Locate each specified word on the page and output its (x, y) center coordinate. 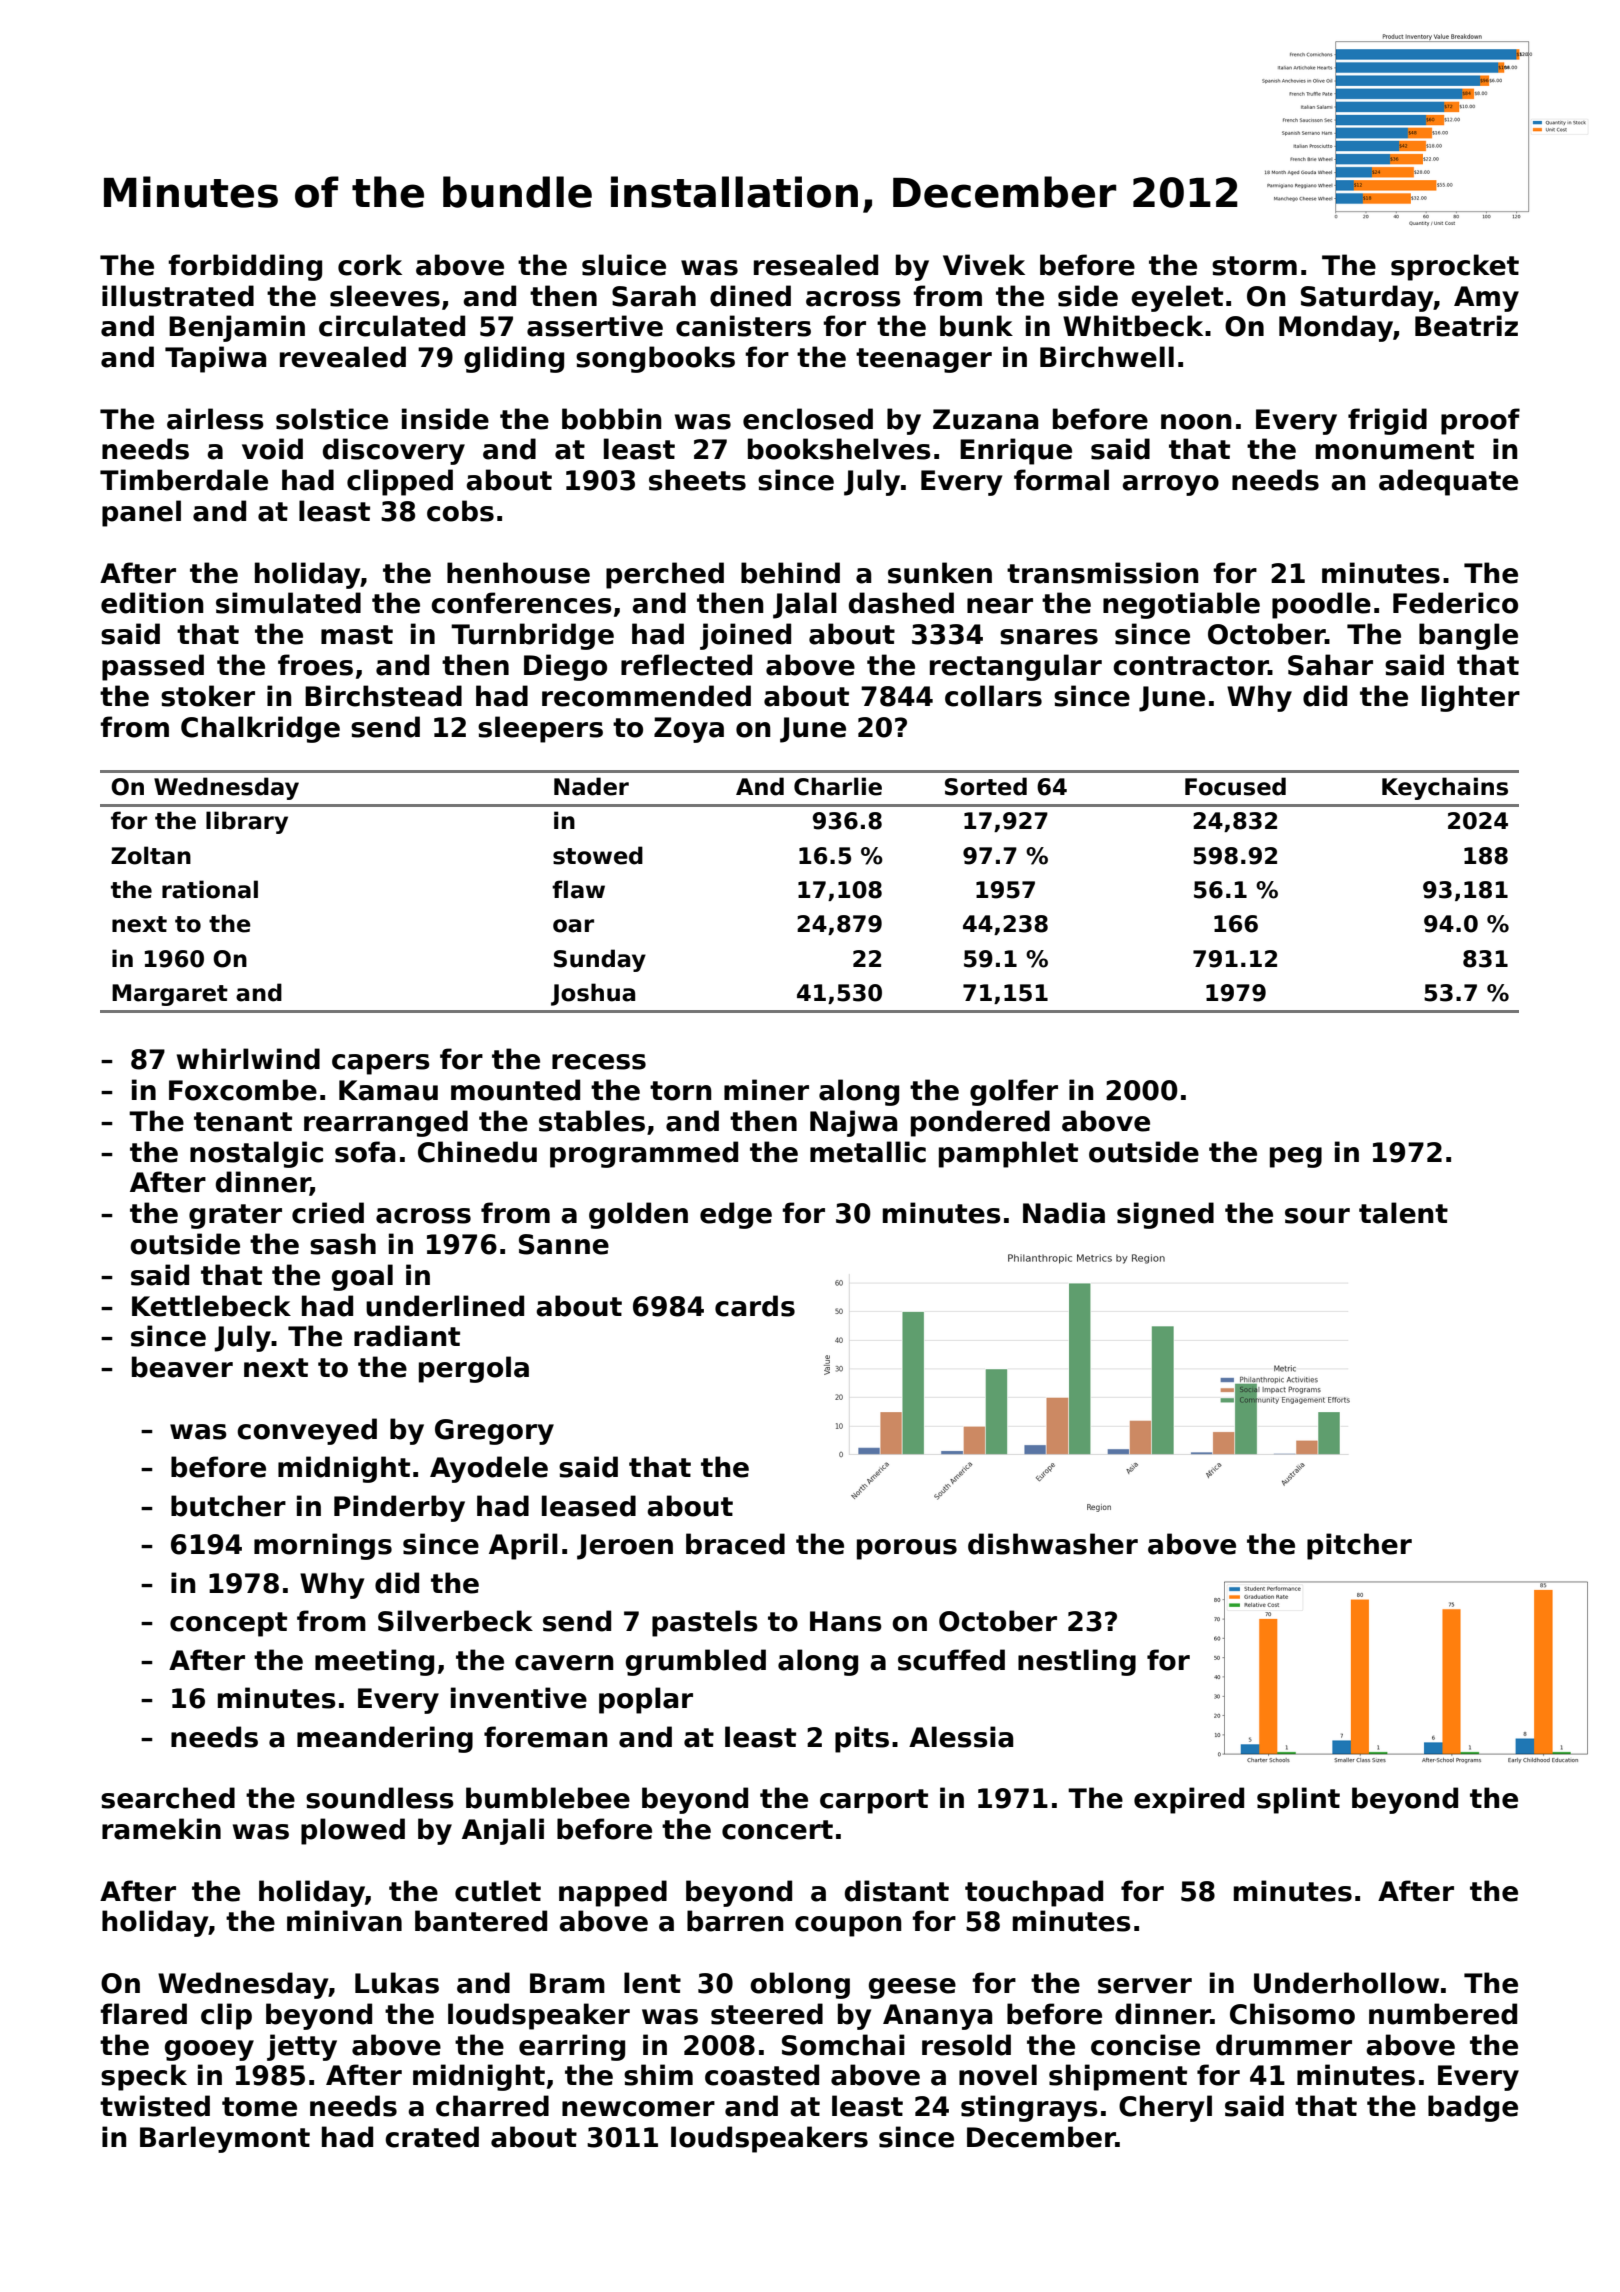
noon (1196, 422)
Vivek (984, 265)
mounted (515, 1090)
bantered (481, 1921)
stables (592, 1121)
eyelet (1177, 298)
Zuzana (985, 419)
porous (907, 1549)
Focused (1235, 786)
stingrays (1029, 2108)
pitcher (1359, 1546)
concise (1145, 2045)
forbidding (245, 267)
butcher (228, 1506)
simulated (288, 603)
